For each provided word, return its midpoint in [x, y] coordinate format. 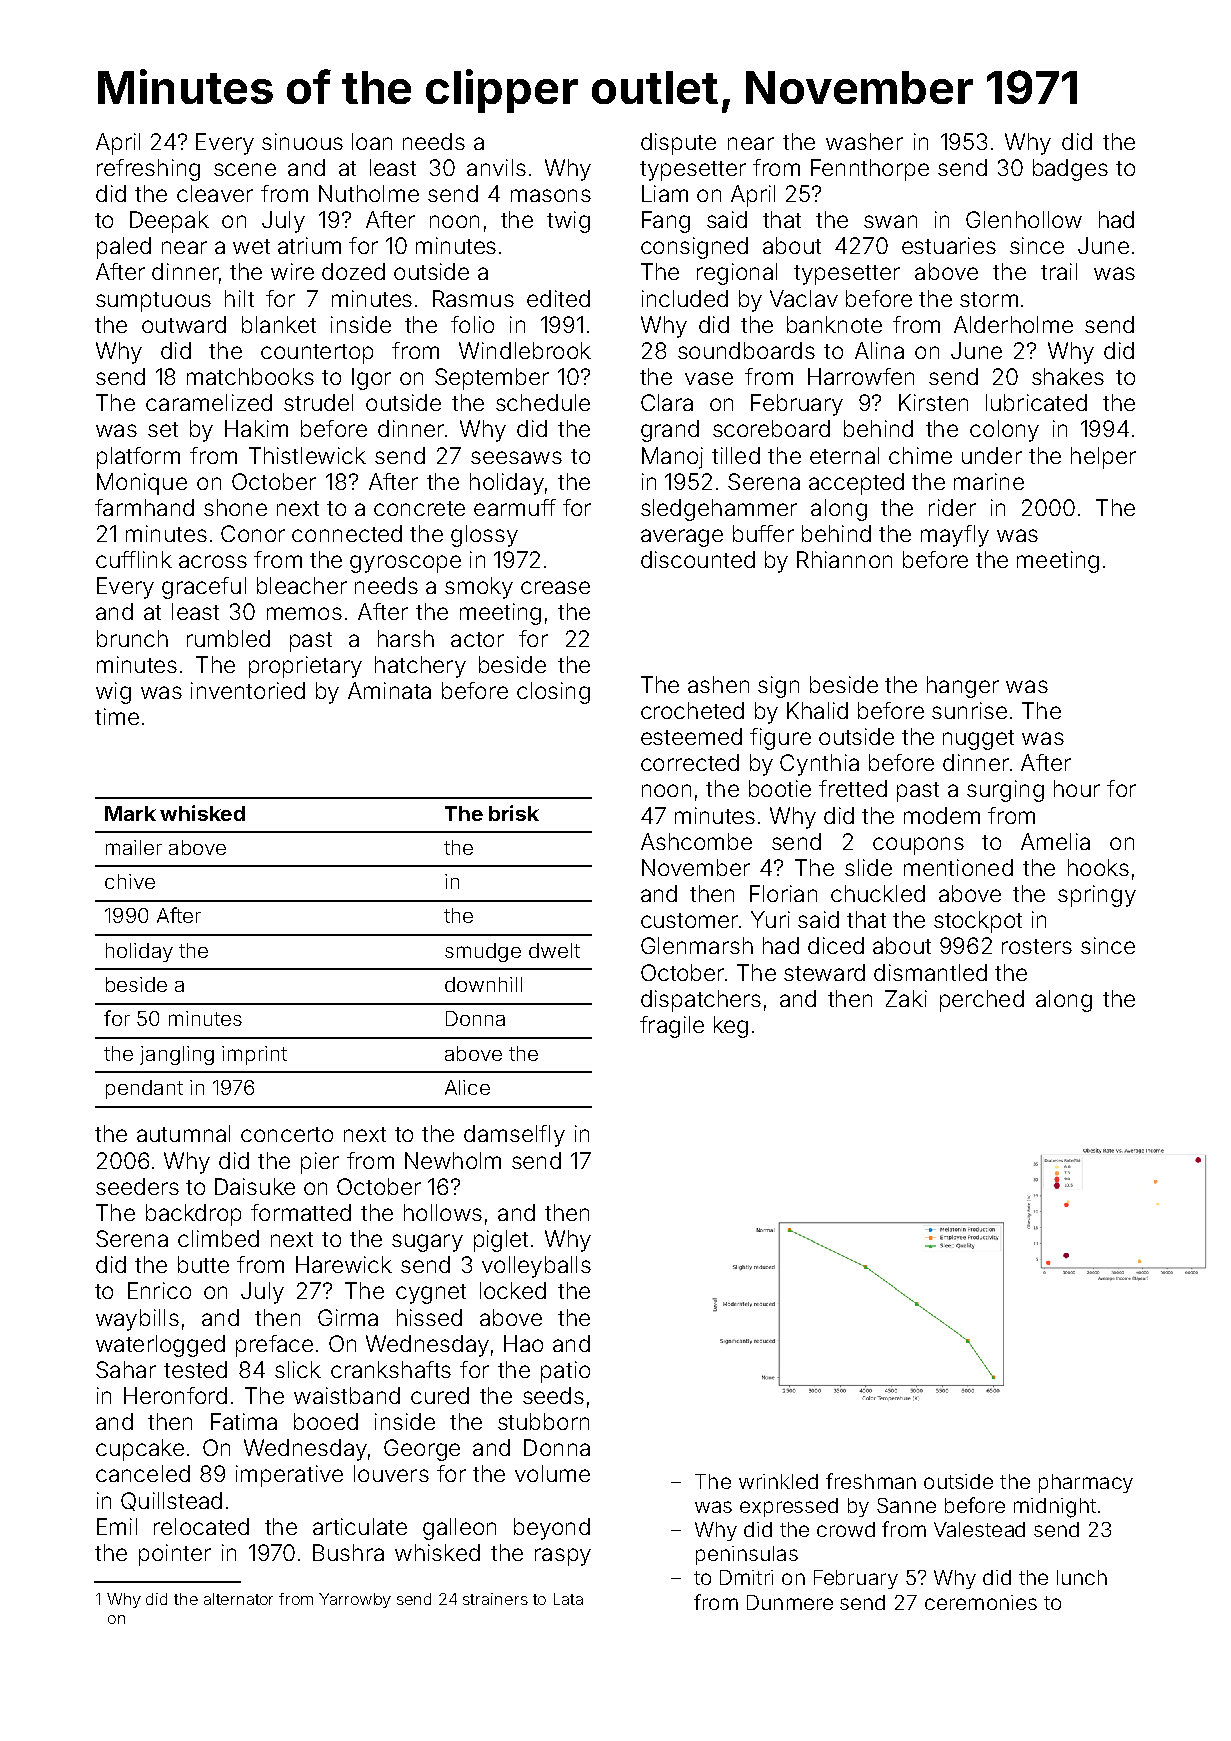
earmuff [515, 507]
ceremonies [981, 1602]
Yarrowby [355, 1600]
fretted [853, 788]
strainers [495, 1599]
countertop [317, 354]
